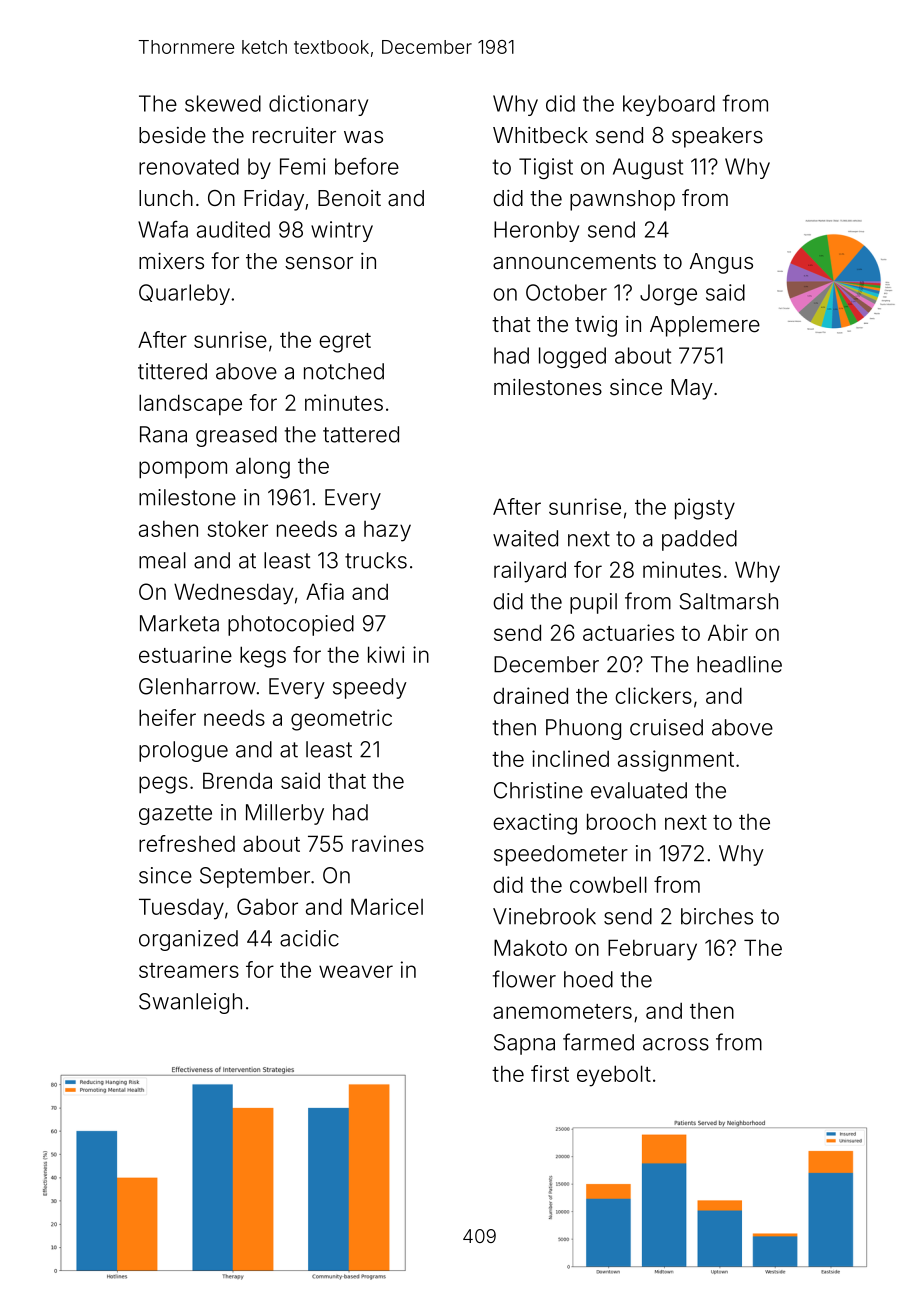  I want to click on exacting, so click(535, 824).
